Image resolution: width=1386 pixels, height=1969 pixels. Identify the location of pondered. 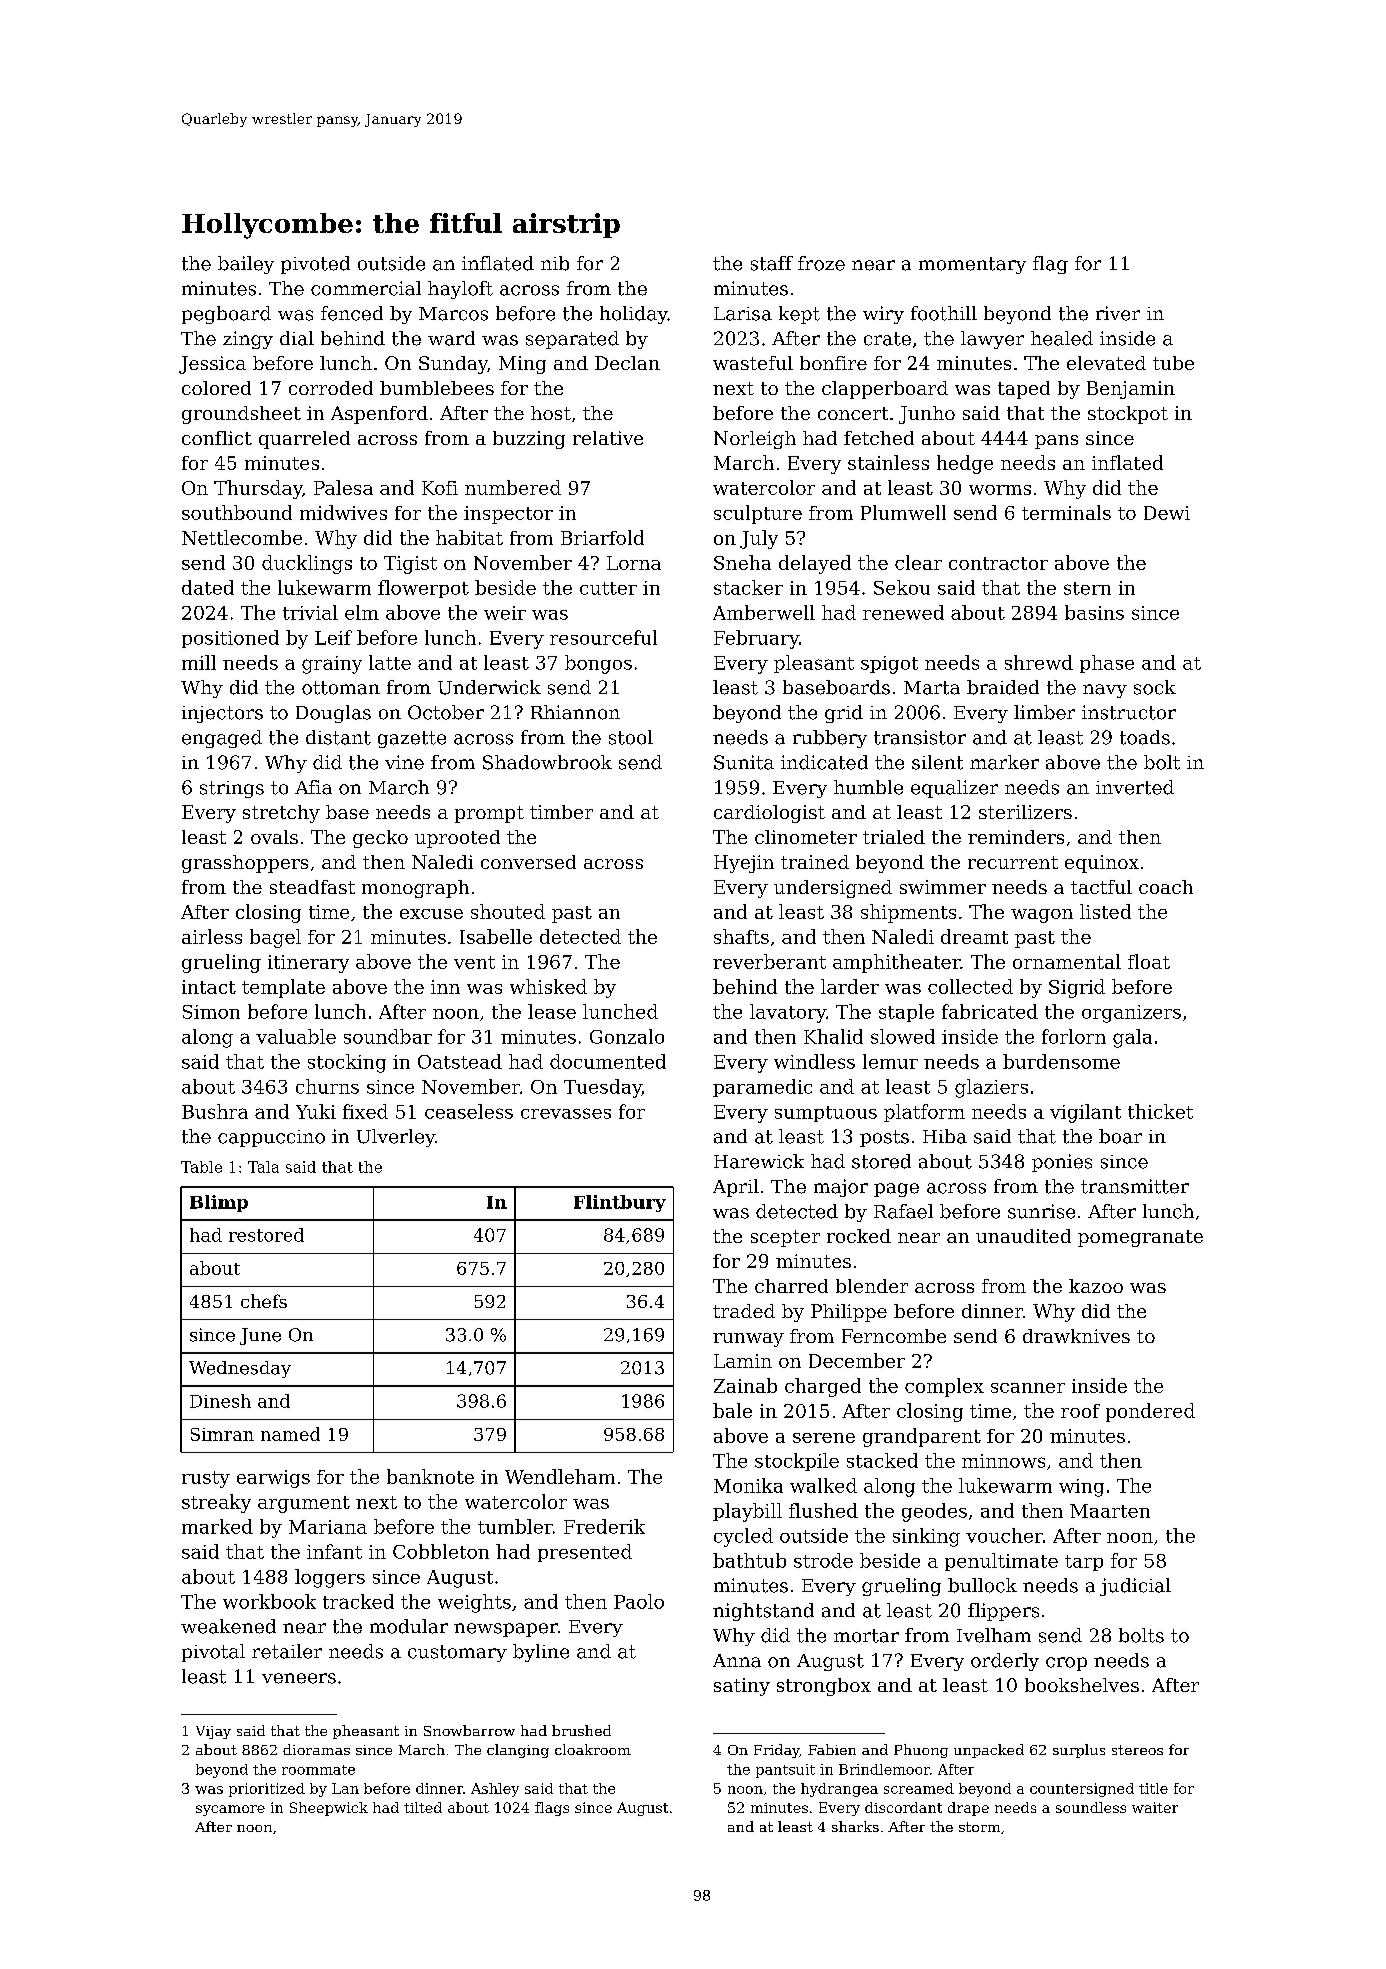
(1150, 1412).
